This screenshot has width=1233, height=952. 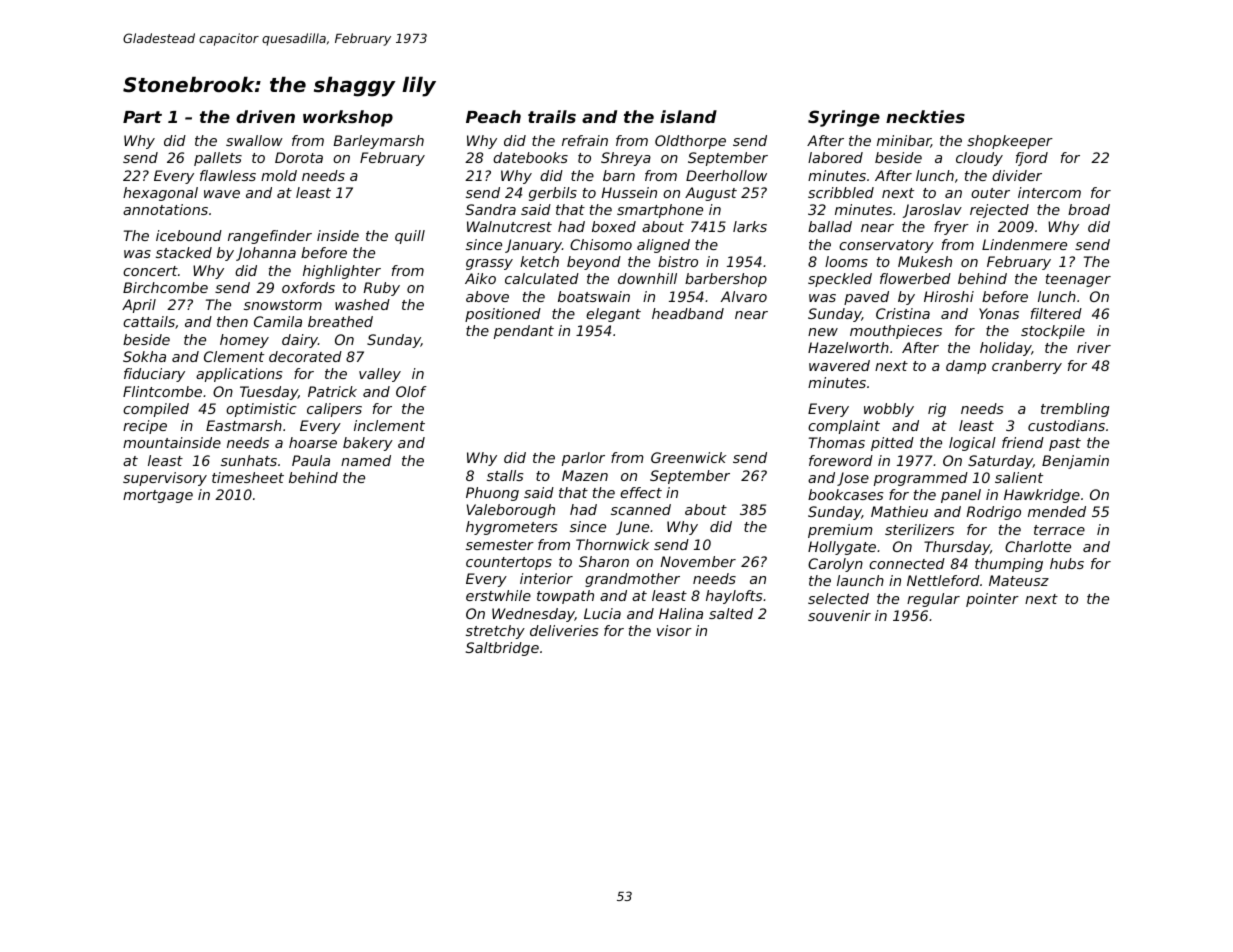 I want to click on headband, so click(x=688, y=313).
